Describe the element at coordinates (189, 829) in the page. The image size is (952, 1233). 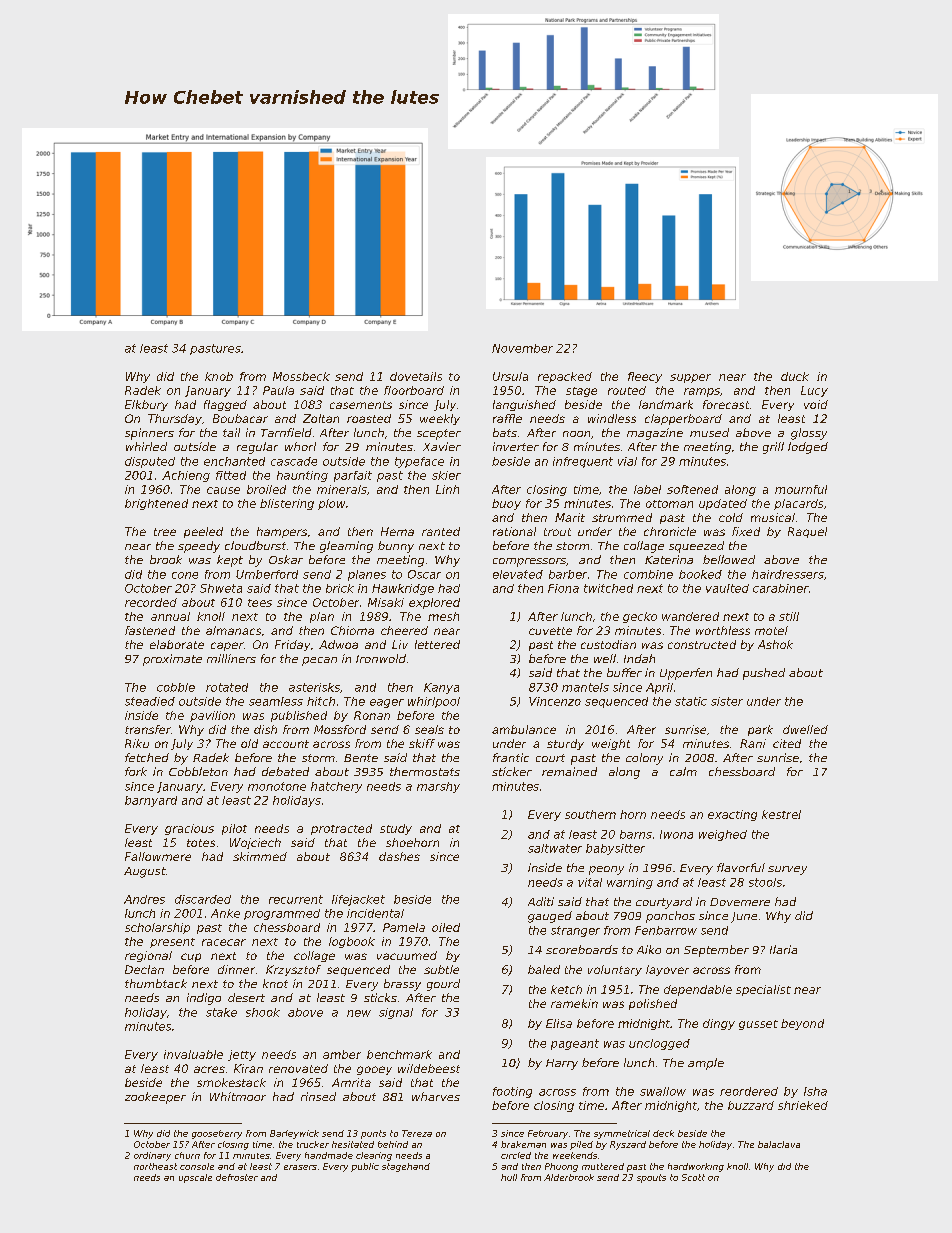
I see `gracious` at that location.
